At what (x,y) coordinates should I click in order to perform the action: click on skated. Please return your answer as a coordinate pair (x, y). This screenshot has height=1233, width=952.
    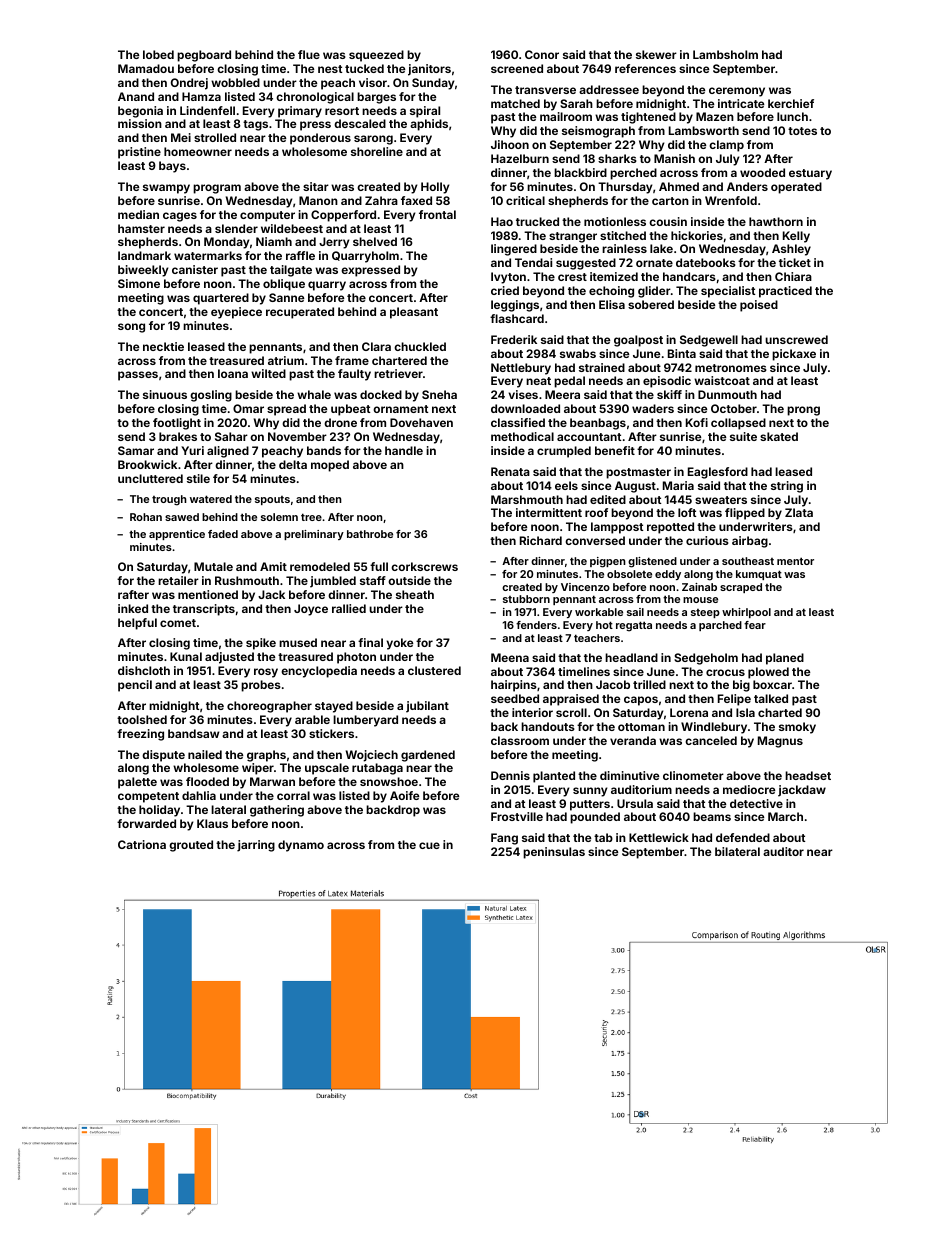
    Looking at the image, I should click on (779, 436).
